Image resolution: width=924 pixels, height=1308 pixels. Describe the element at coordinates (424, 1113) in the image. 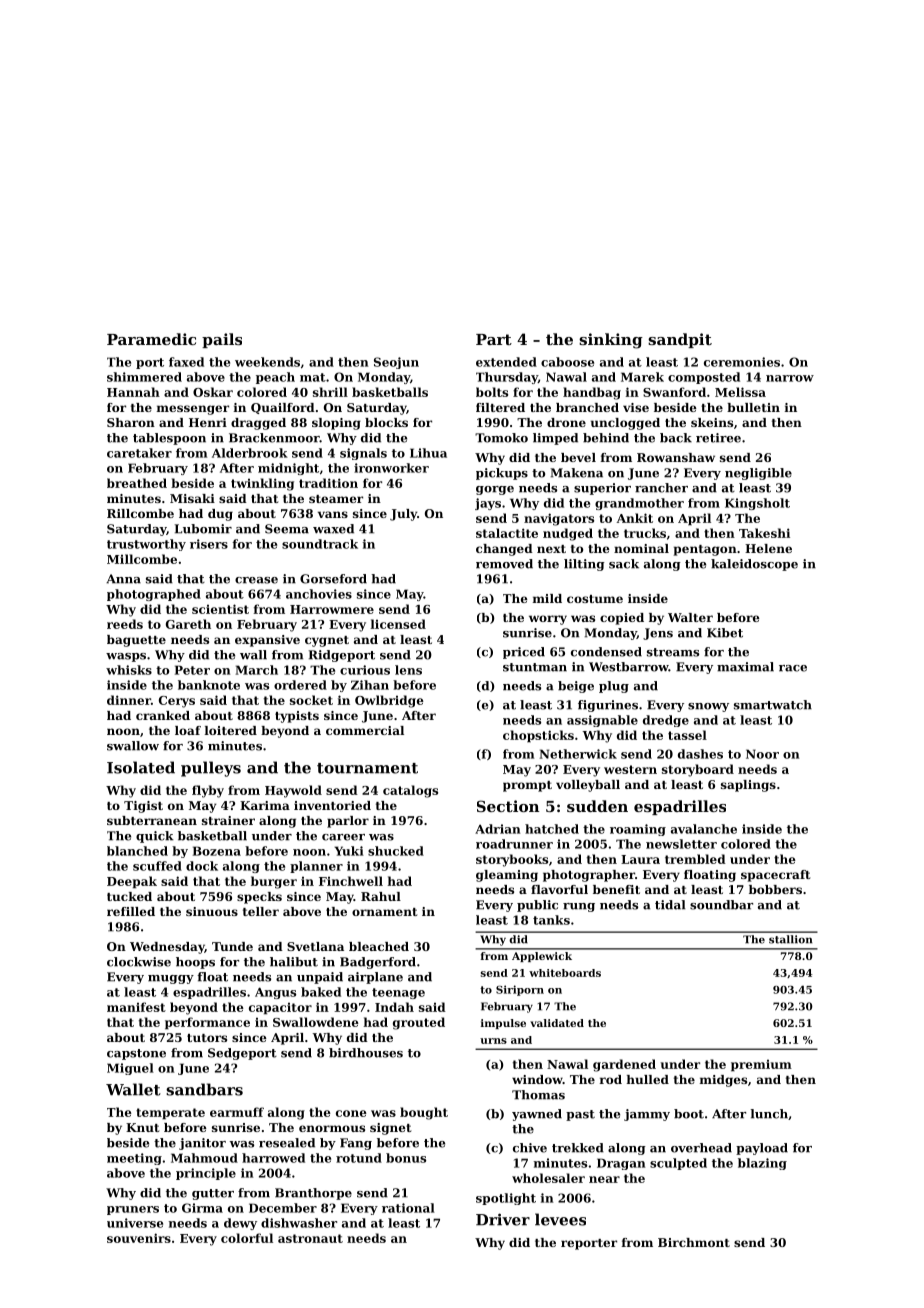

I see `bought` at that location.
